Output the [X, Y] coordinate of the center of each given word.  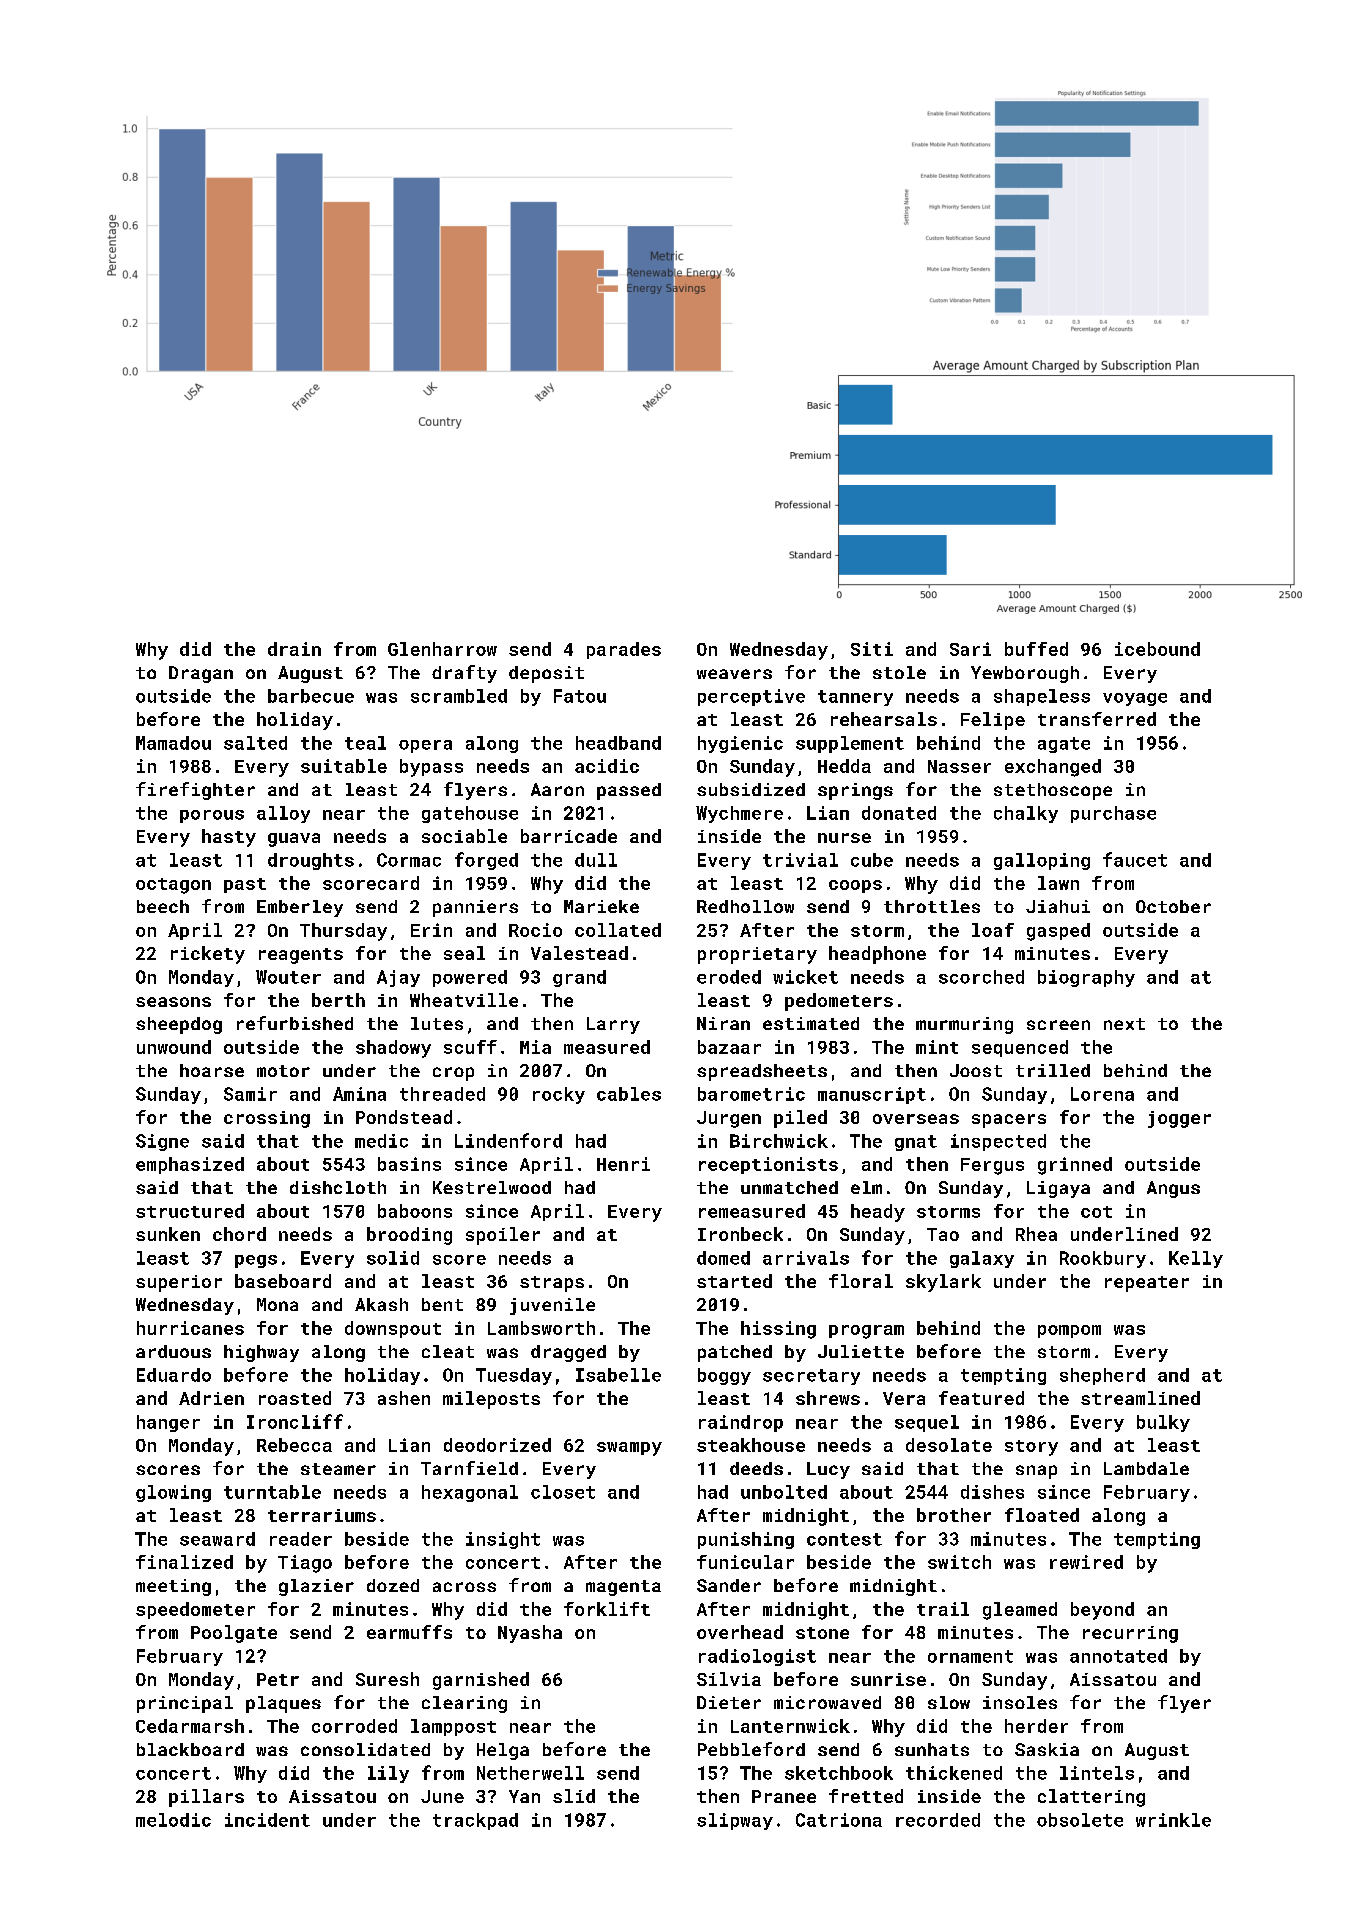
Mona [277, 1304]
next [1124, 1024]
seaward [217, 1539]
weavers [734, 674]
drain [294, 649]
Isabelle [618, 1375]
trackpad [475, 1821]
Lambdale [1146, 1468]
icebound [1157, 649]
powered [470, 978]
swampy [629, 1449]
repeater [1147, 1284]
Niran [723, 1023]
